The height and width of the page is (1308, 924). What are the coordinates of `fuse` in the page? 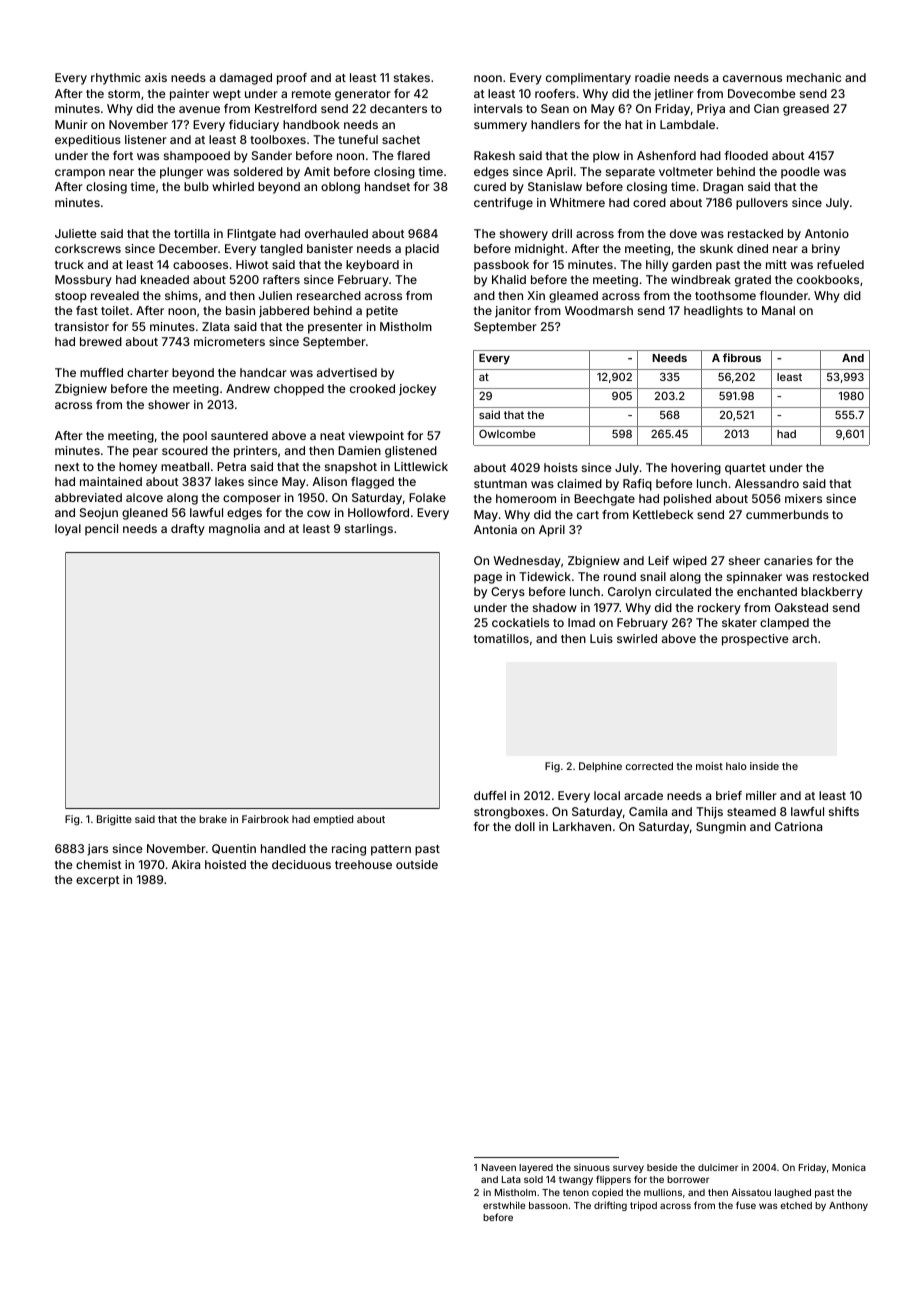 It's located at (746, 1205).
